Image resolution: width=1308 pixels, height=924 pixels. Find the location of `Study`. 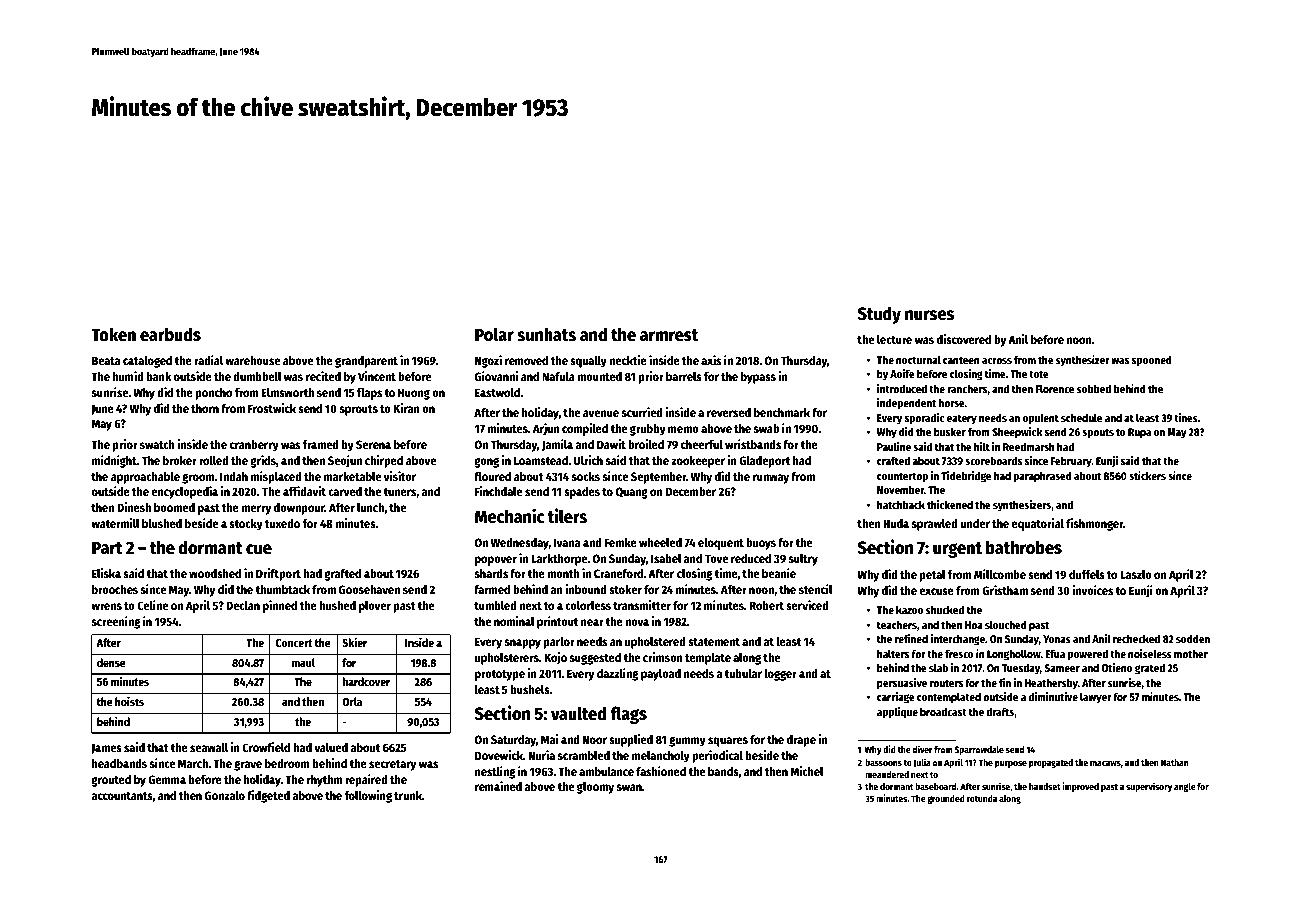

Study is located at coordinates (879, 315).
